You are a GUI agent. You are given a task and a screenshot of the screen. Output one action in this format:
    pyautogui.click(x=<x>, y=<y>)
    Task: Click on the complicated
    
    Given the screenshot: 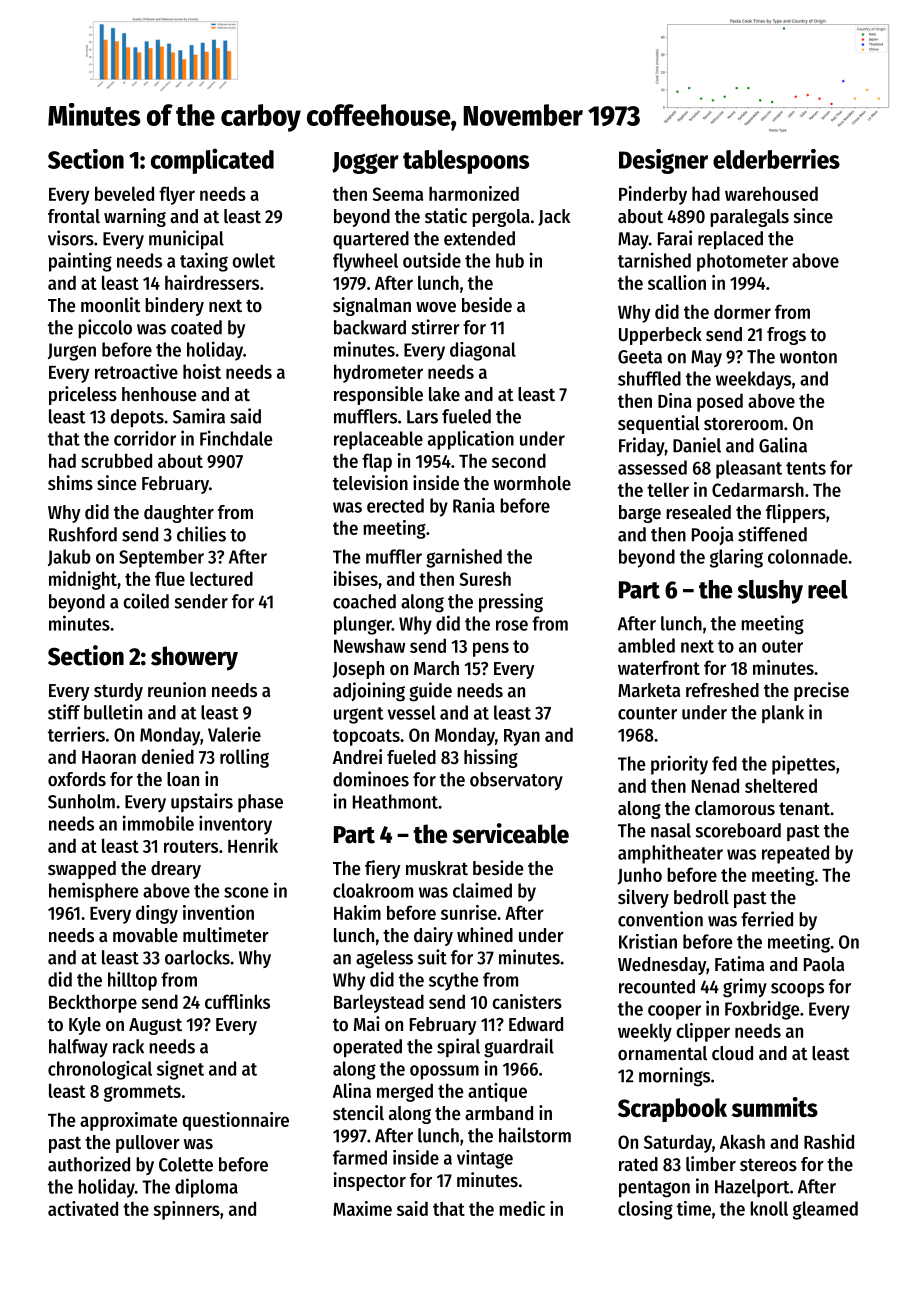 What is the action you would take?
    pyautogui.click(x=212, y=161)
